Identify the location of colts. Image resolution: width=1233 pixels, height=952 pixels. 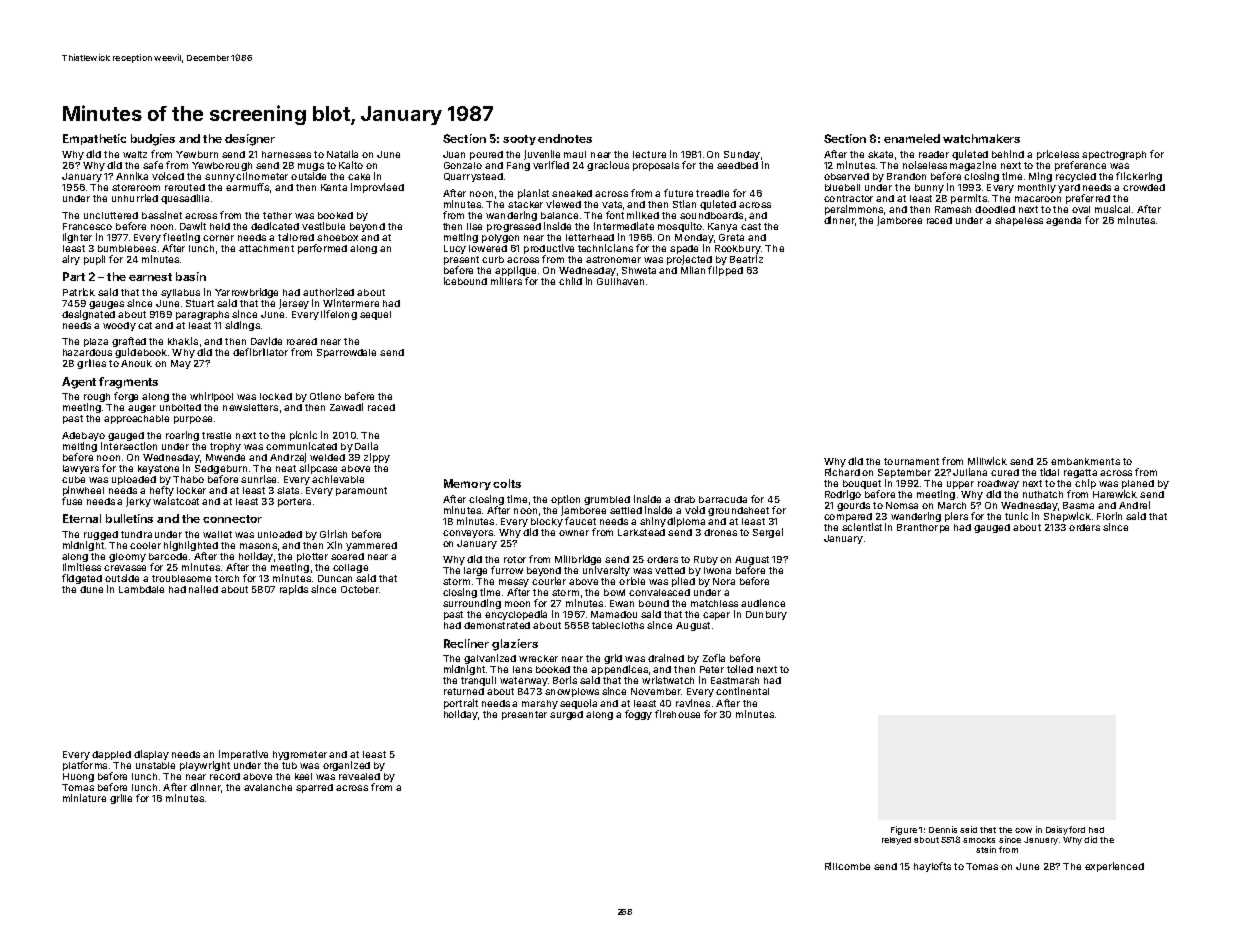
(507, 483).
